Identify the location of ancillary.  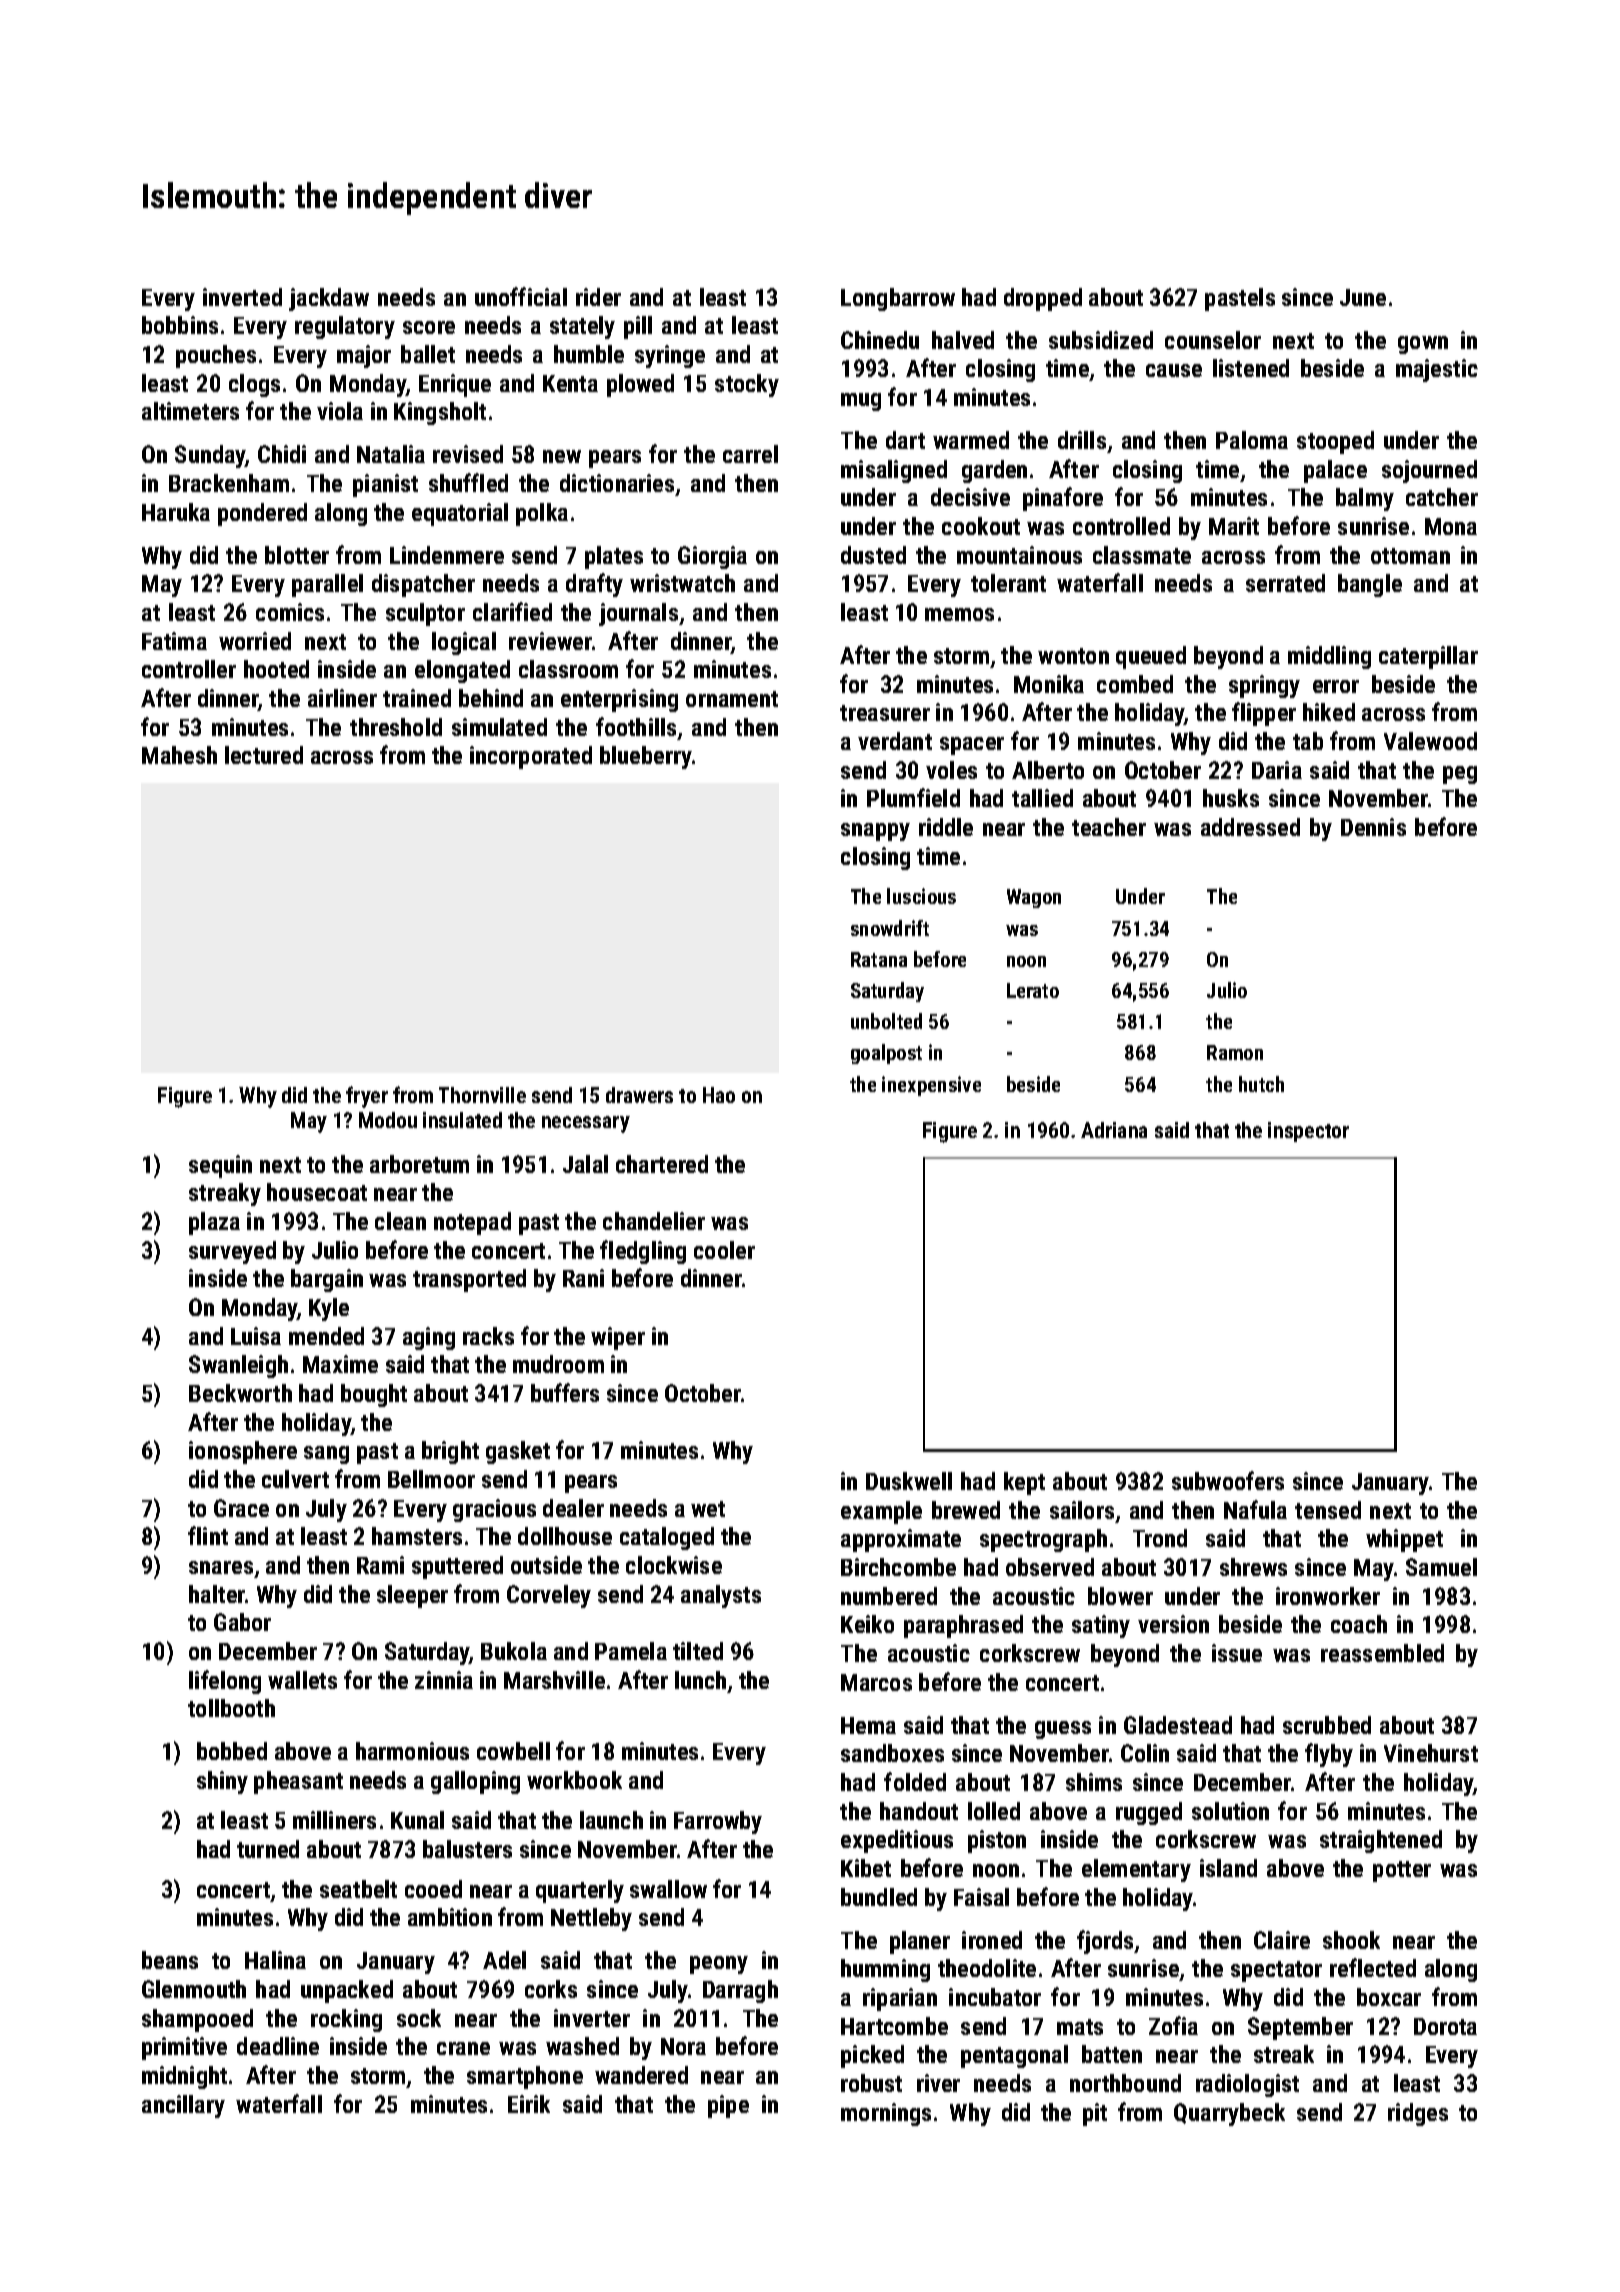
(183, 2106).
